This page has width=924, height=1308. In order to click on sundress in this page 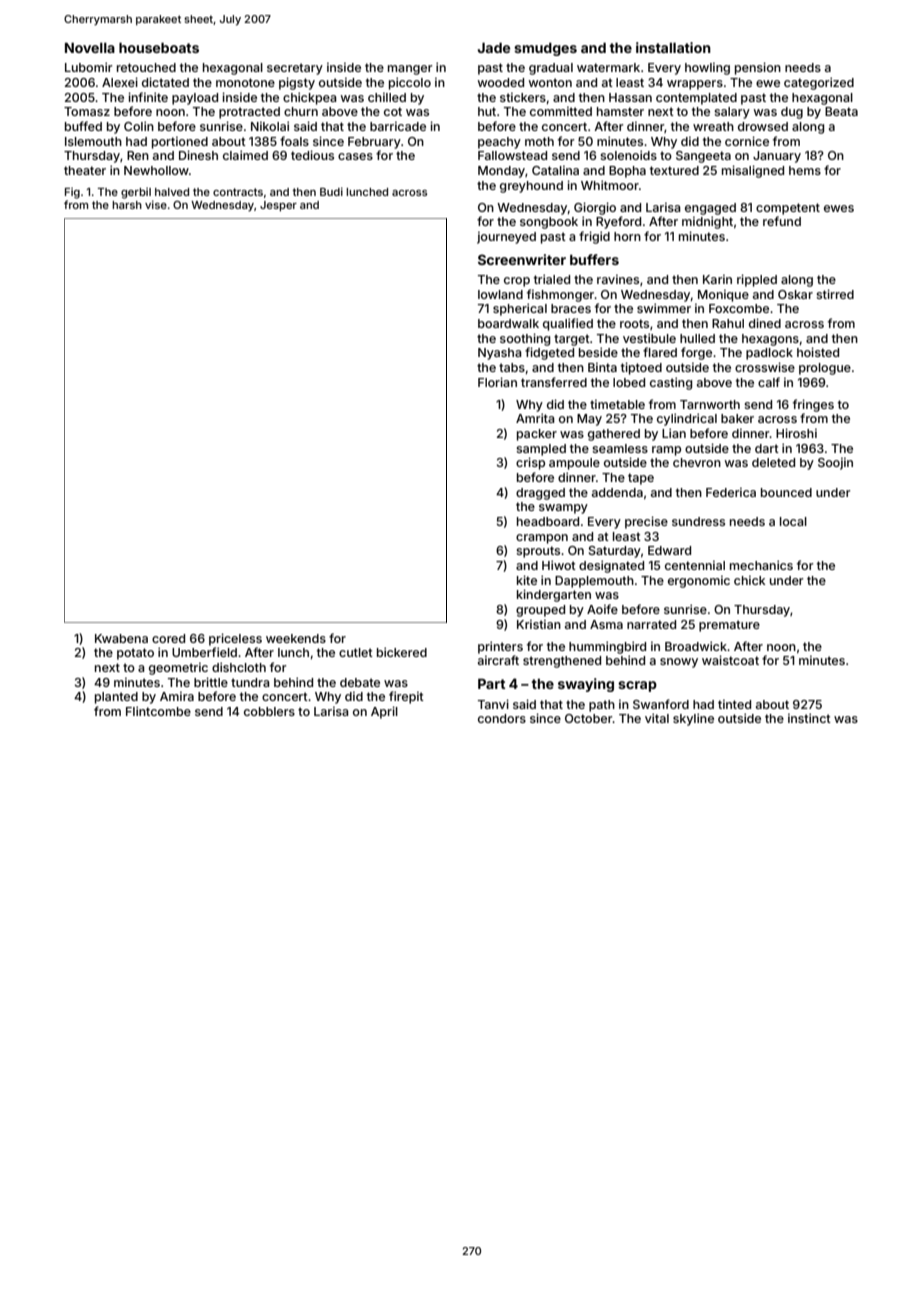, I will do `click(698, 521)`.
